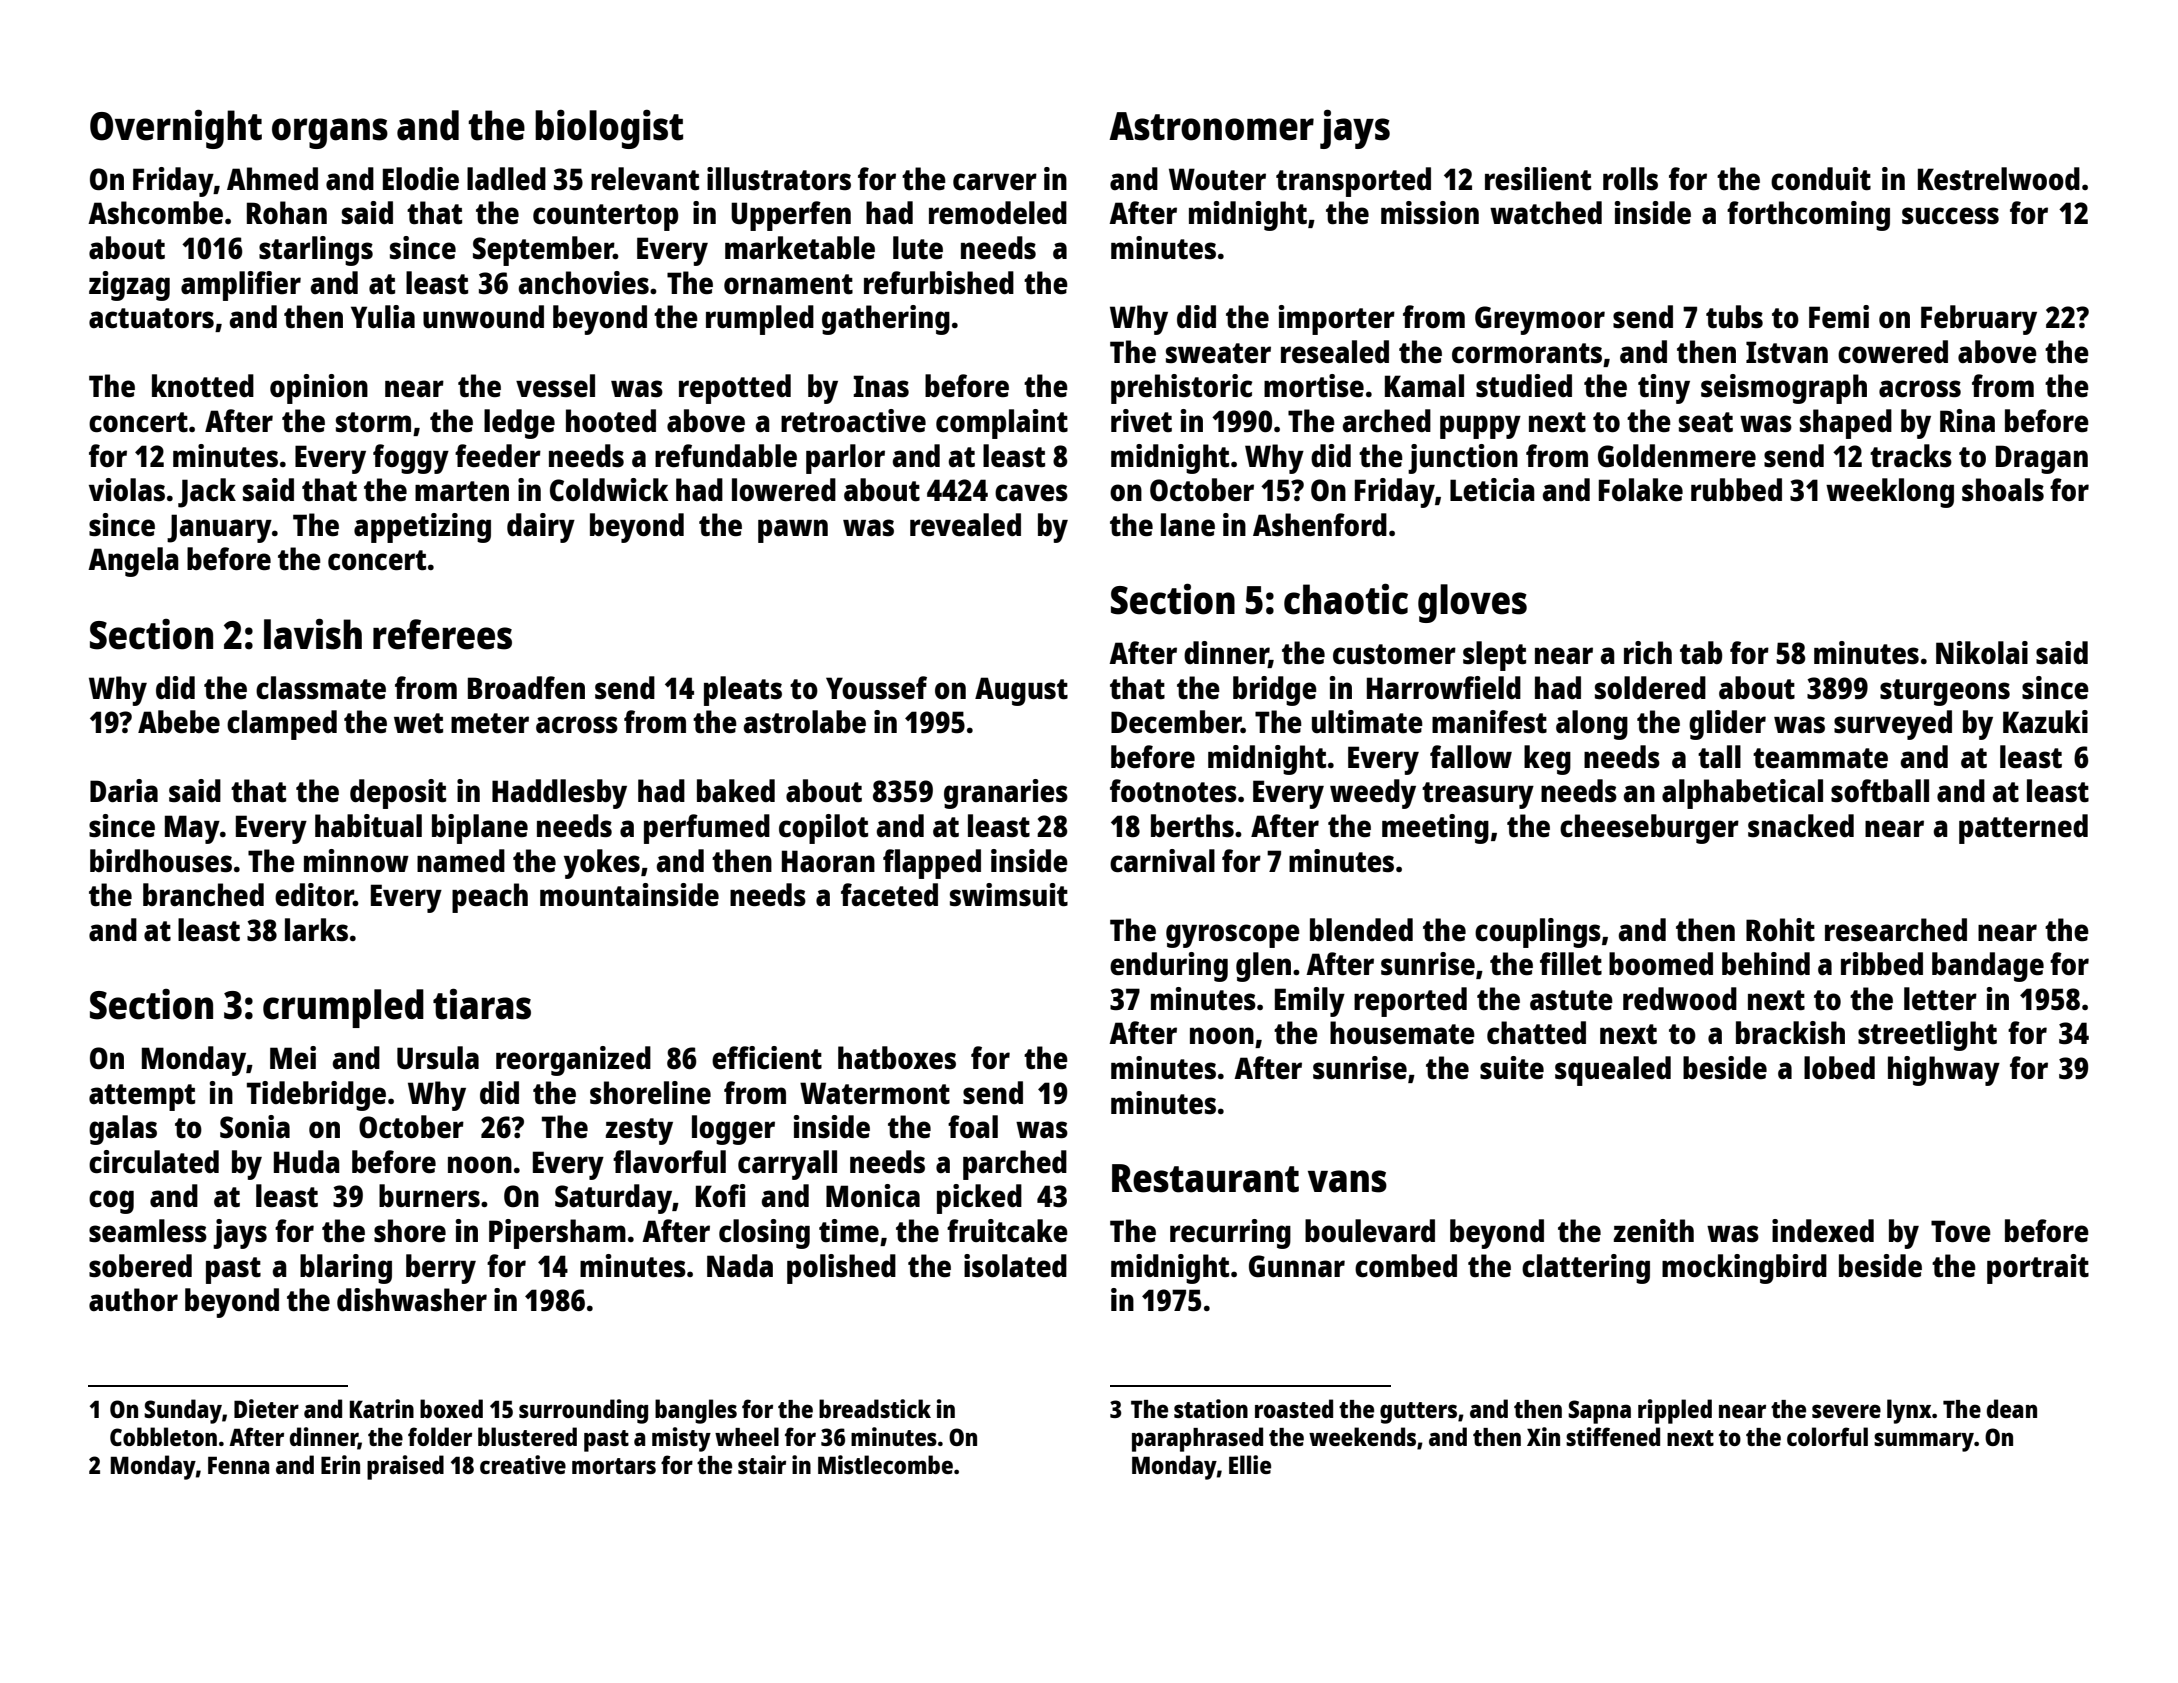 This image has width=2178, height=1683. What do you see at coordinates (1211, 126) in the image?
I see `Astronomer` at bounding box center [1211, 126].
